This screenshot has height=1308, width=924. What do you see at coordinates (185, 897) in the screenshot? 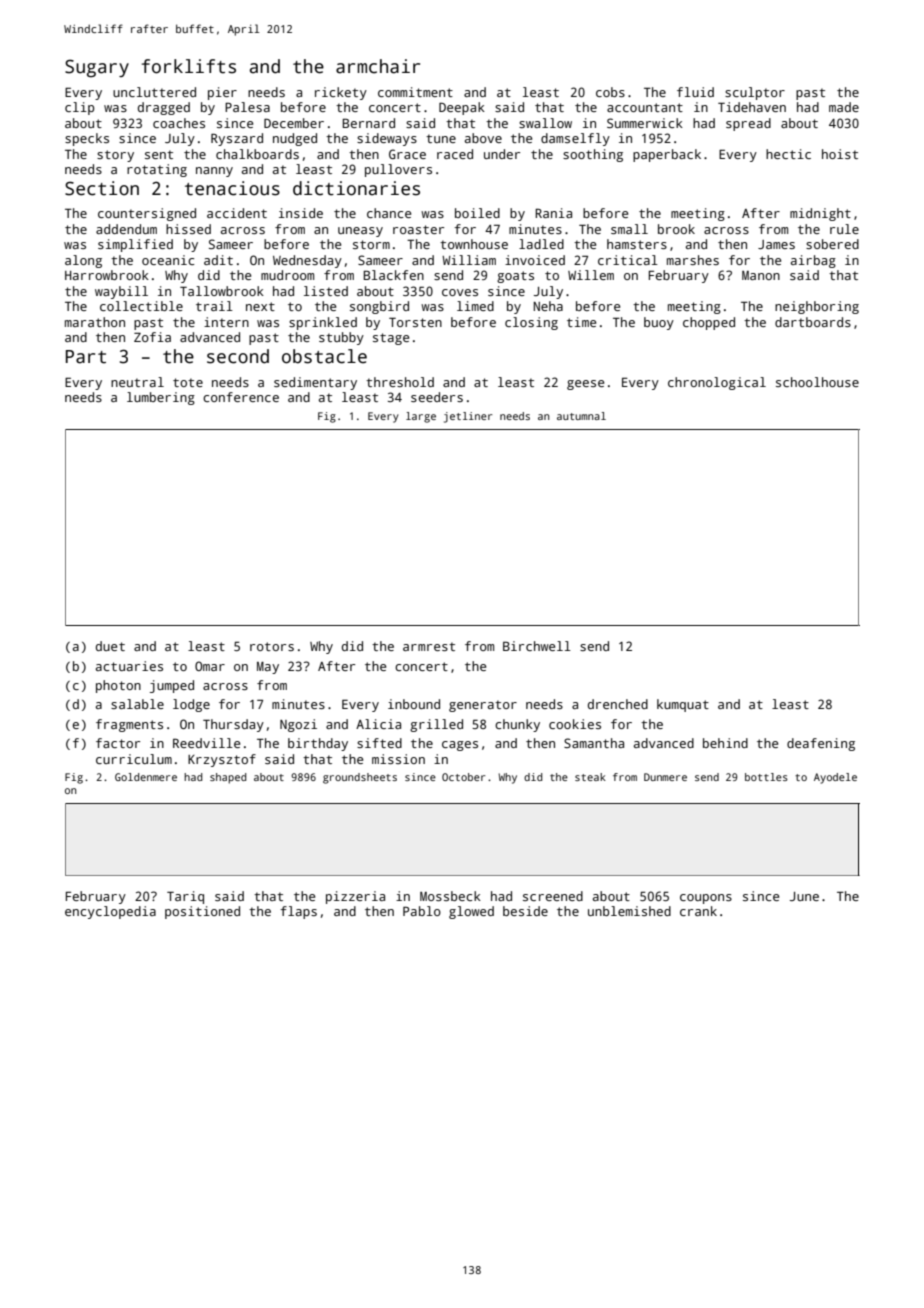
I see `Tariq` at bounding box center [185, 897].
